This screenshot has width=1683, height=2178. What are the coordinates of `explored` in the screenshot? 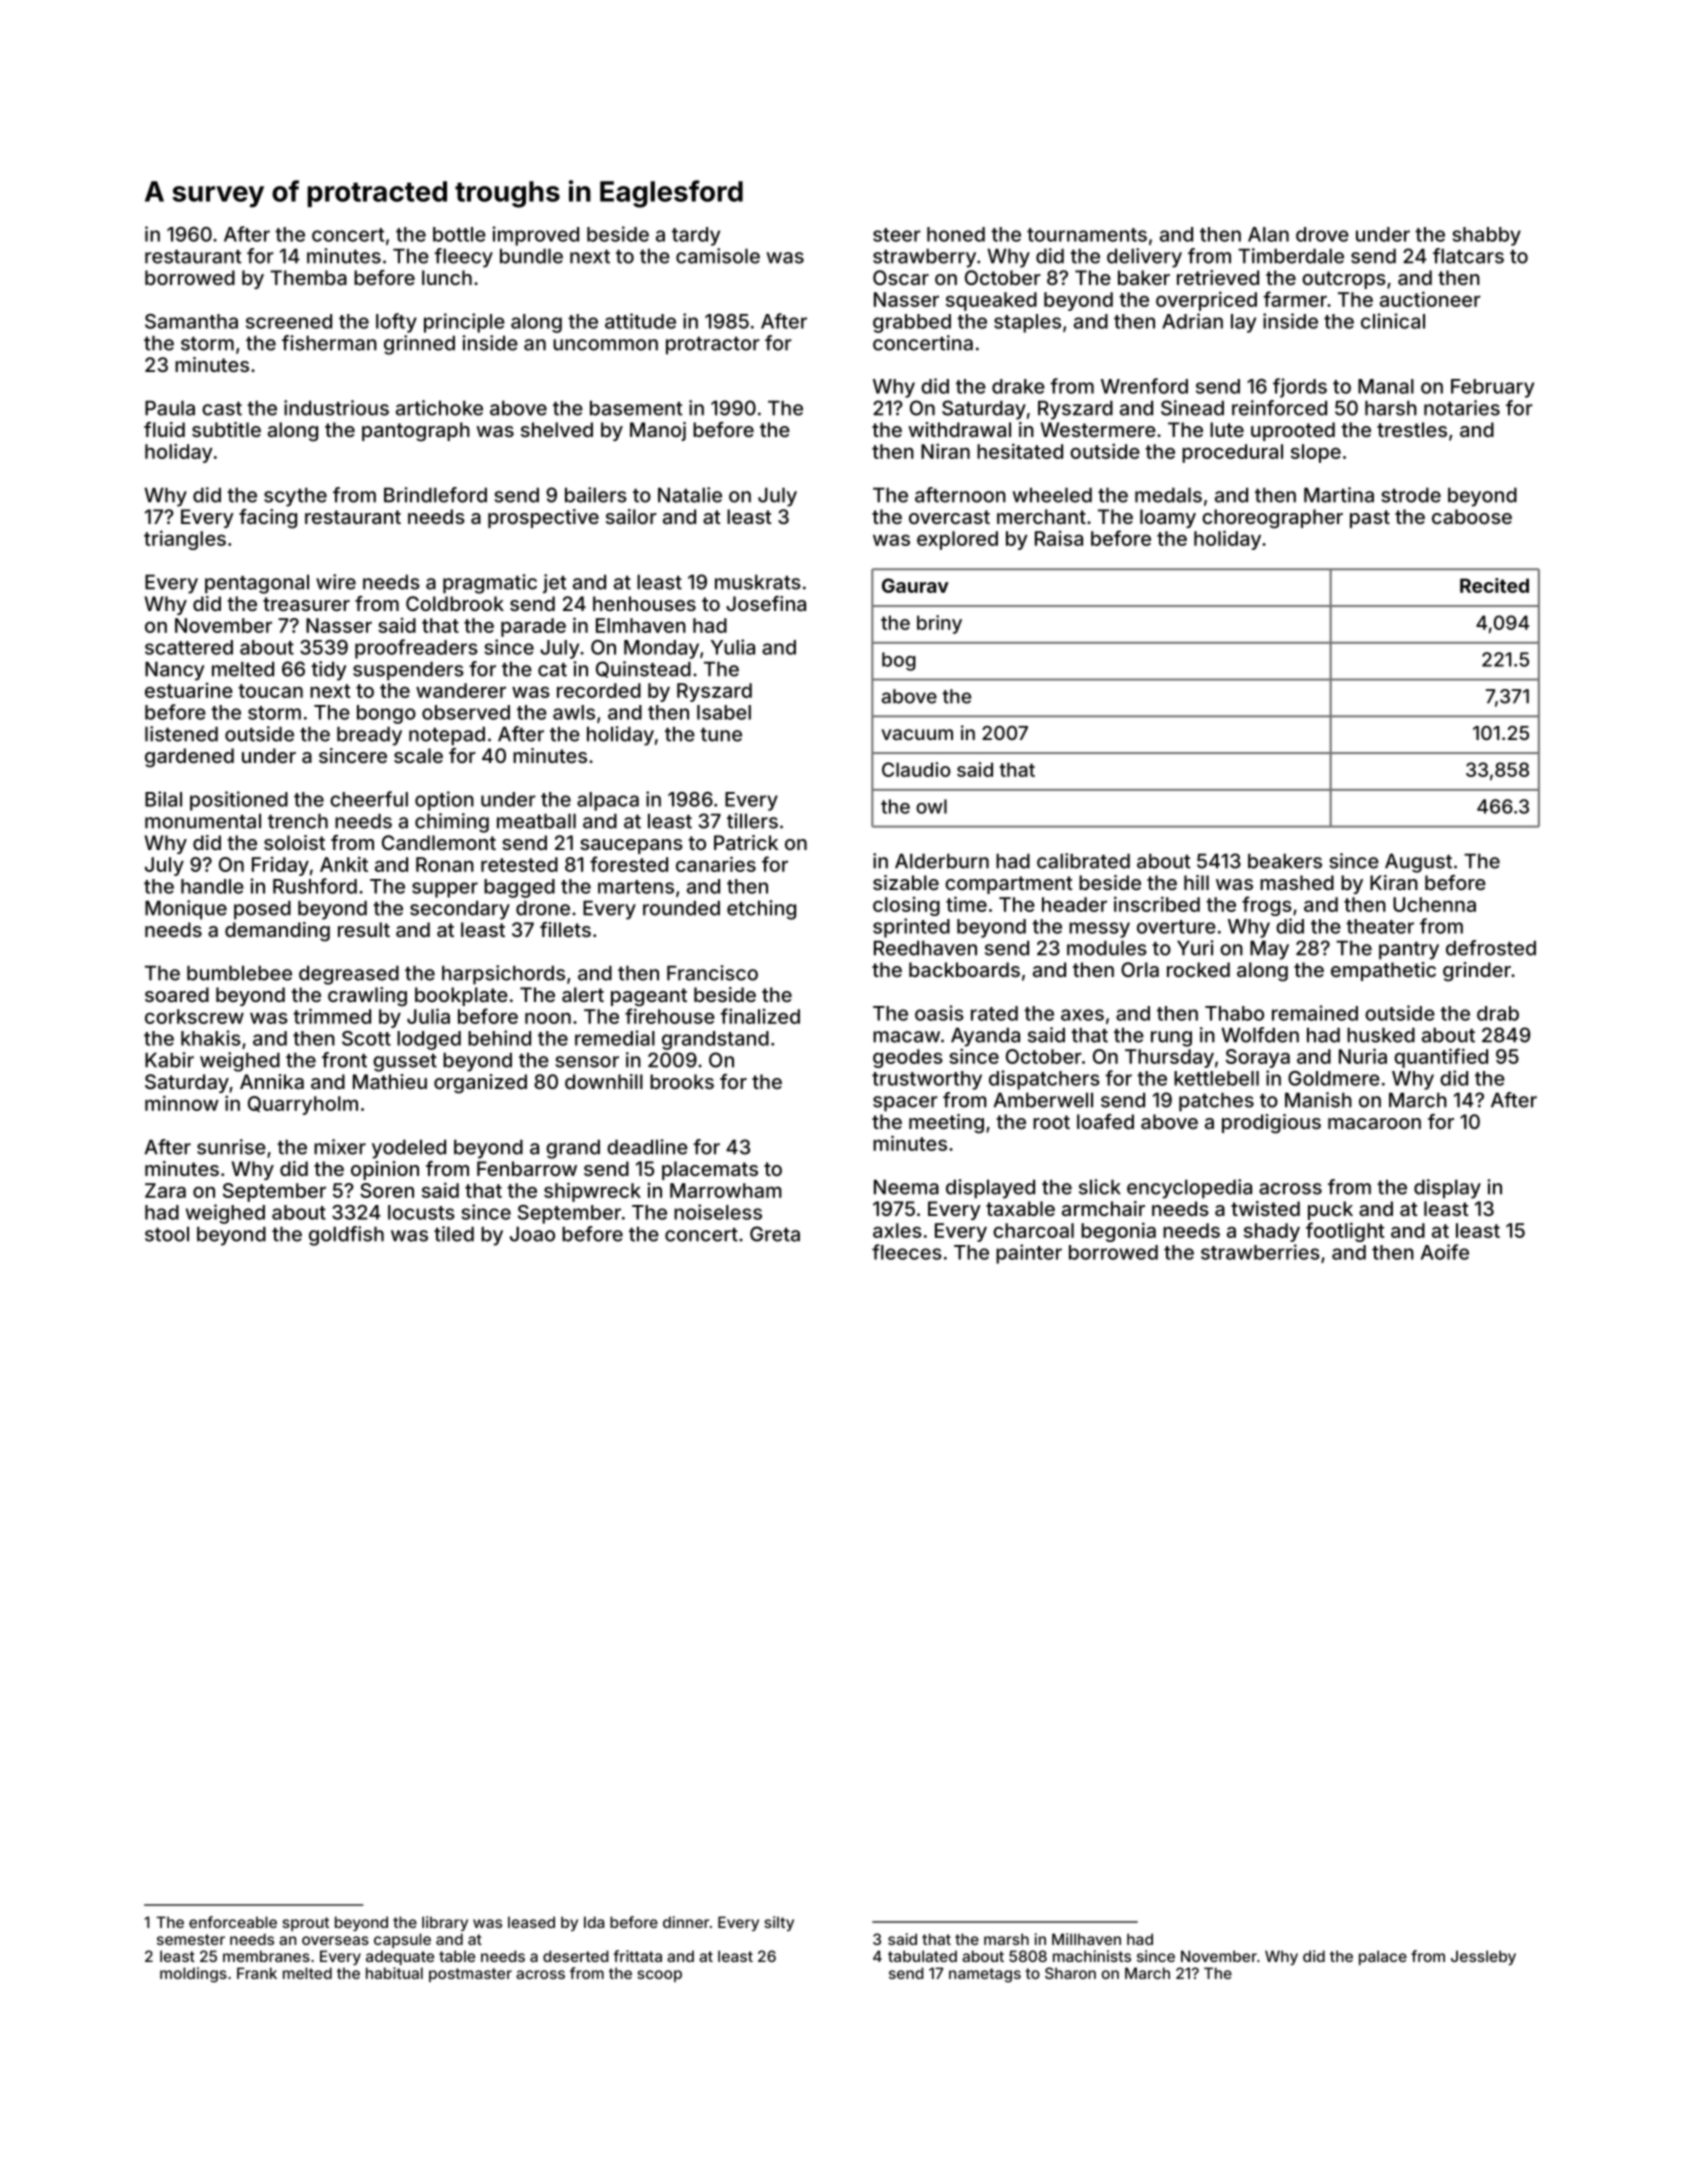 It's located at (957, 540).
